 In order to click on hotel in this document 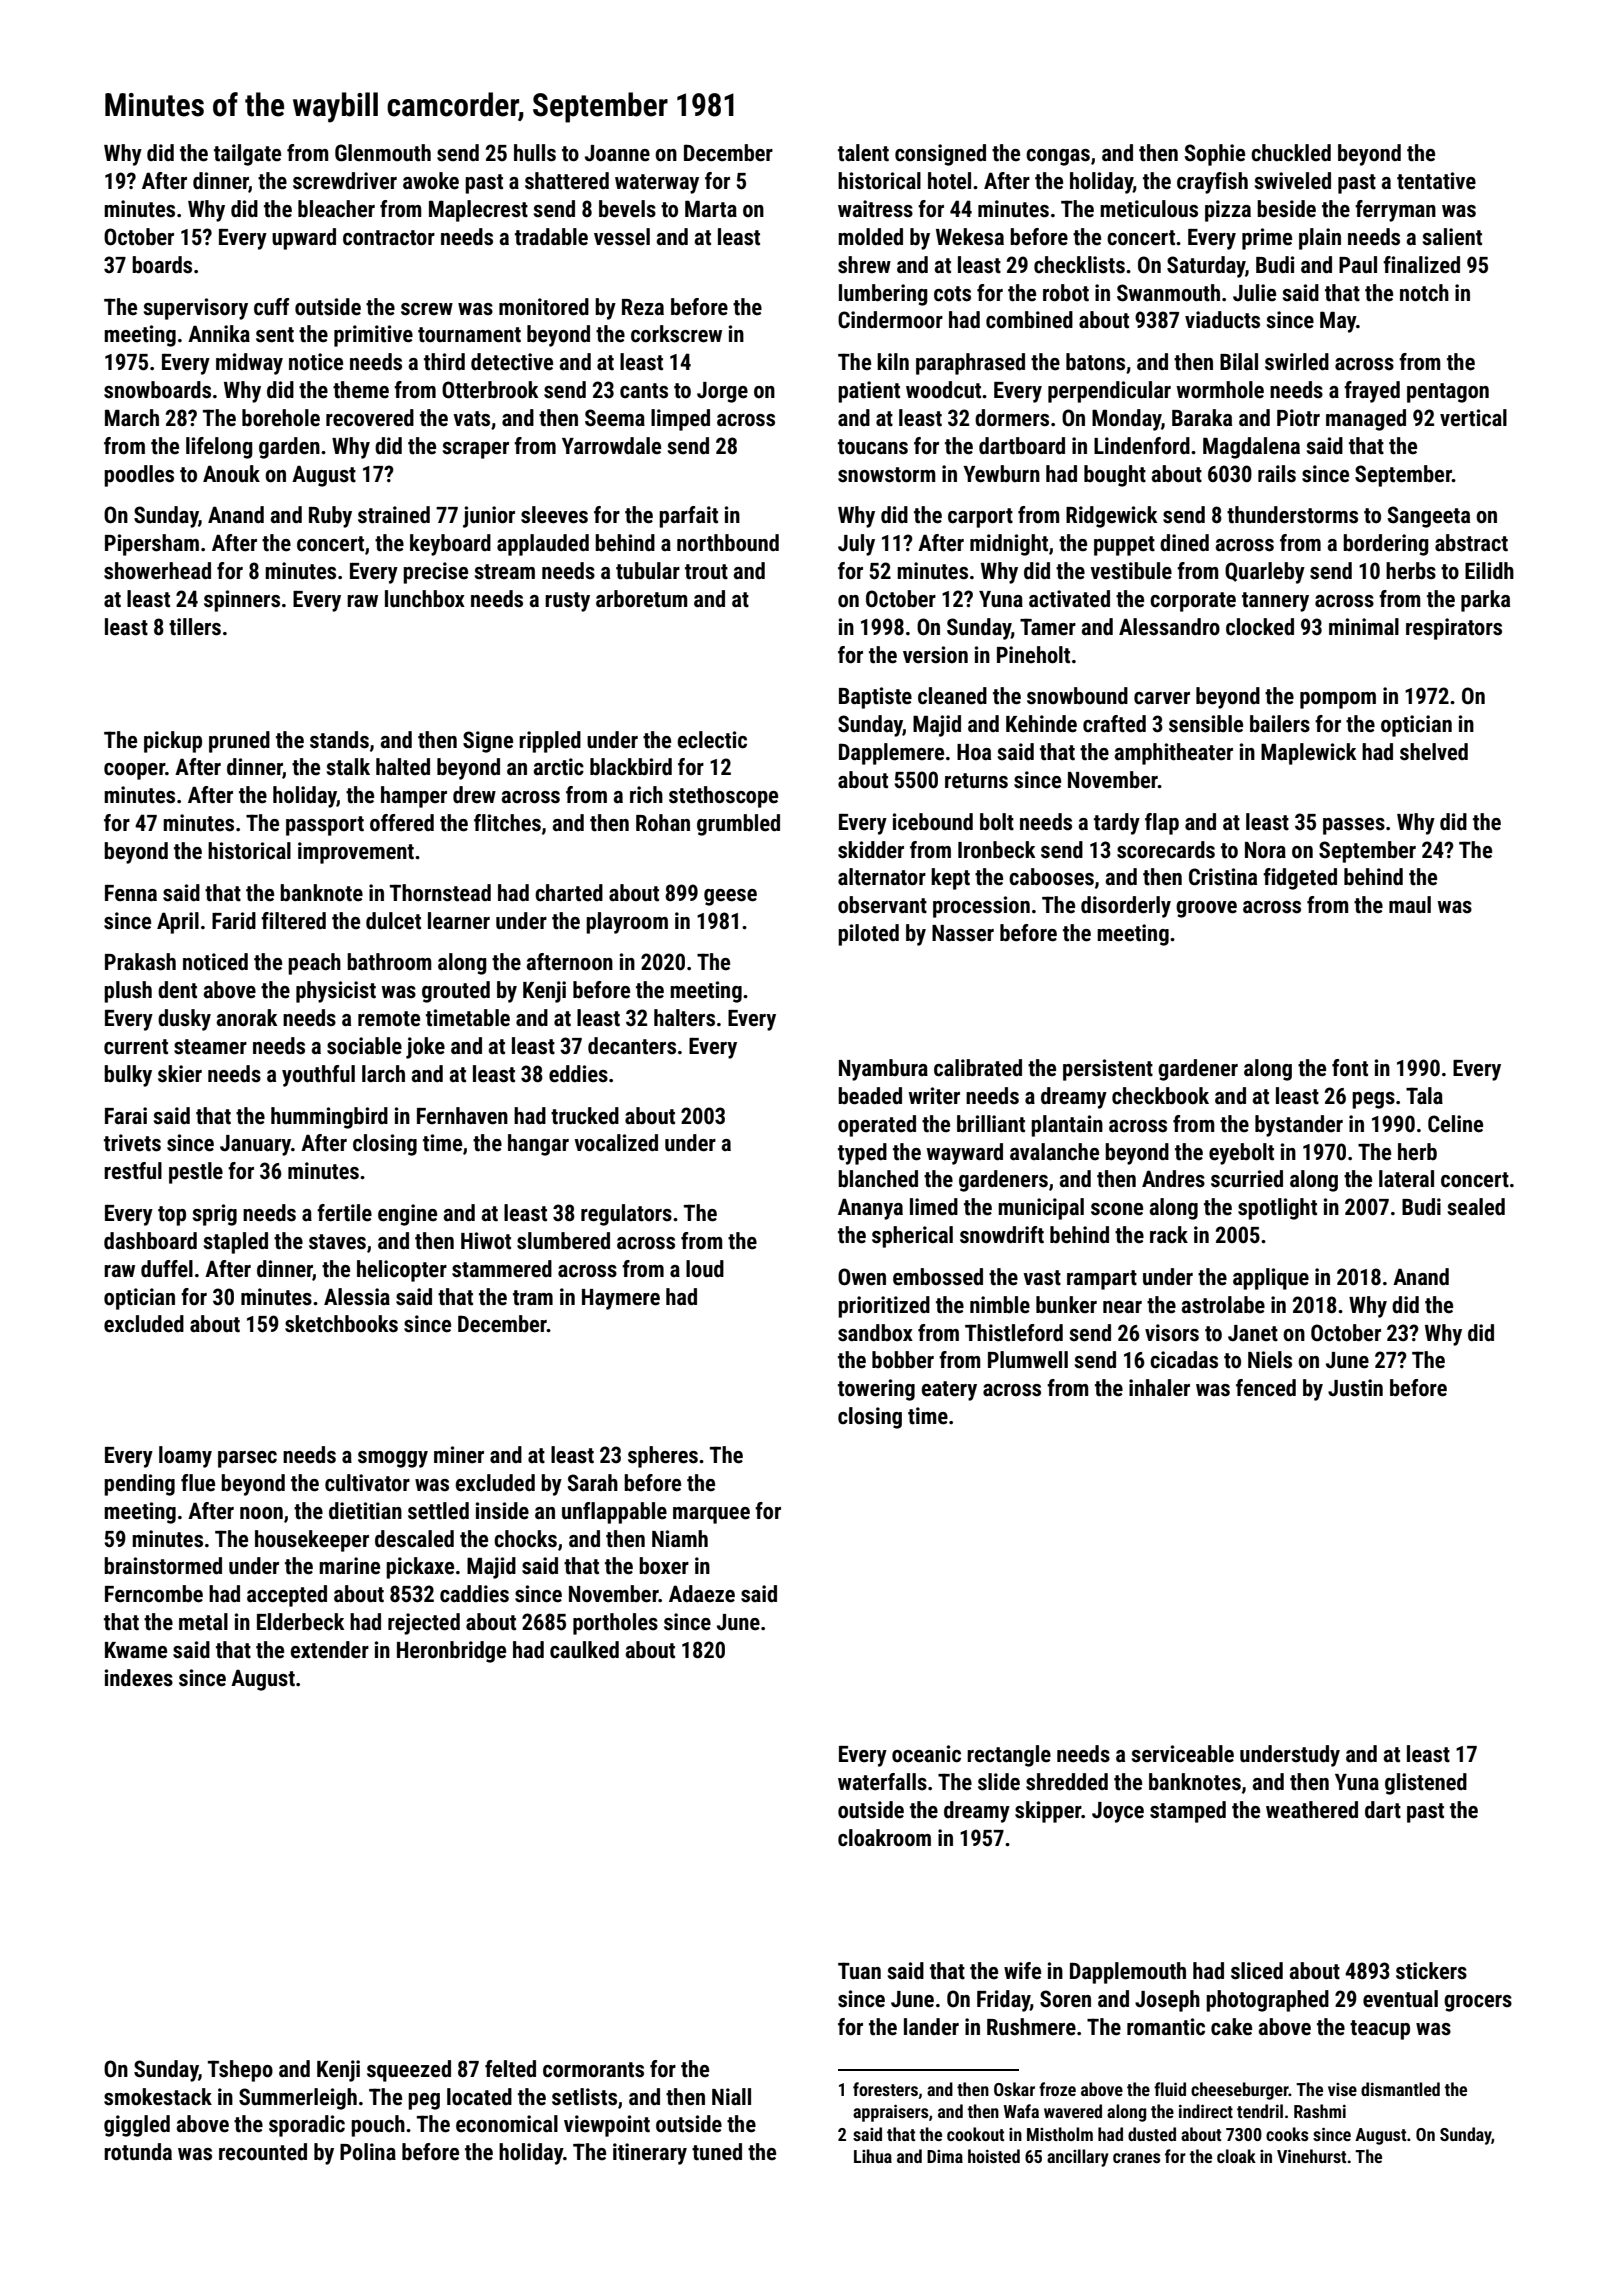, I will do `click(949, 181)`.
